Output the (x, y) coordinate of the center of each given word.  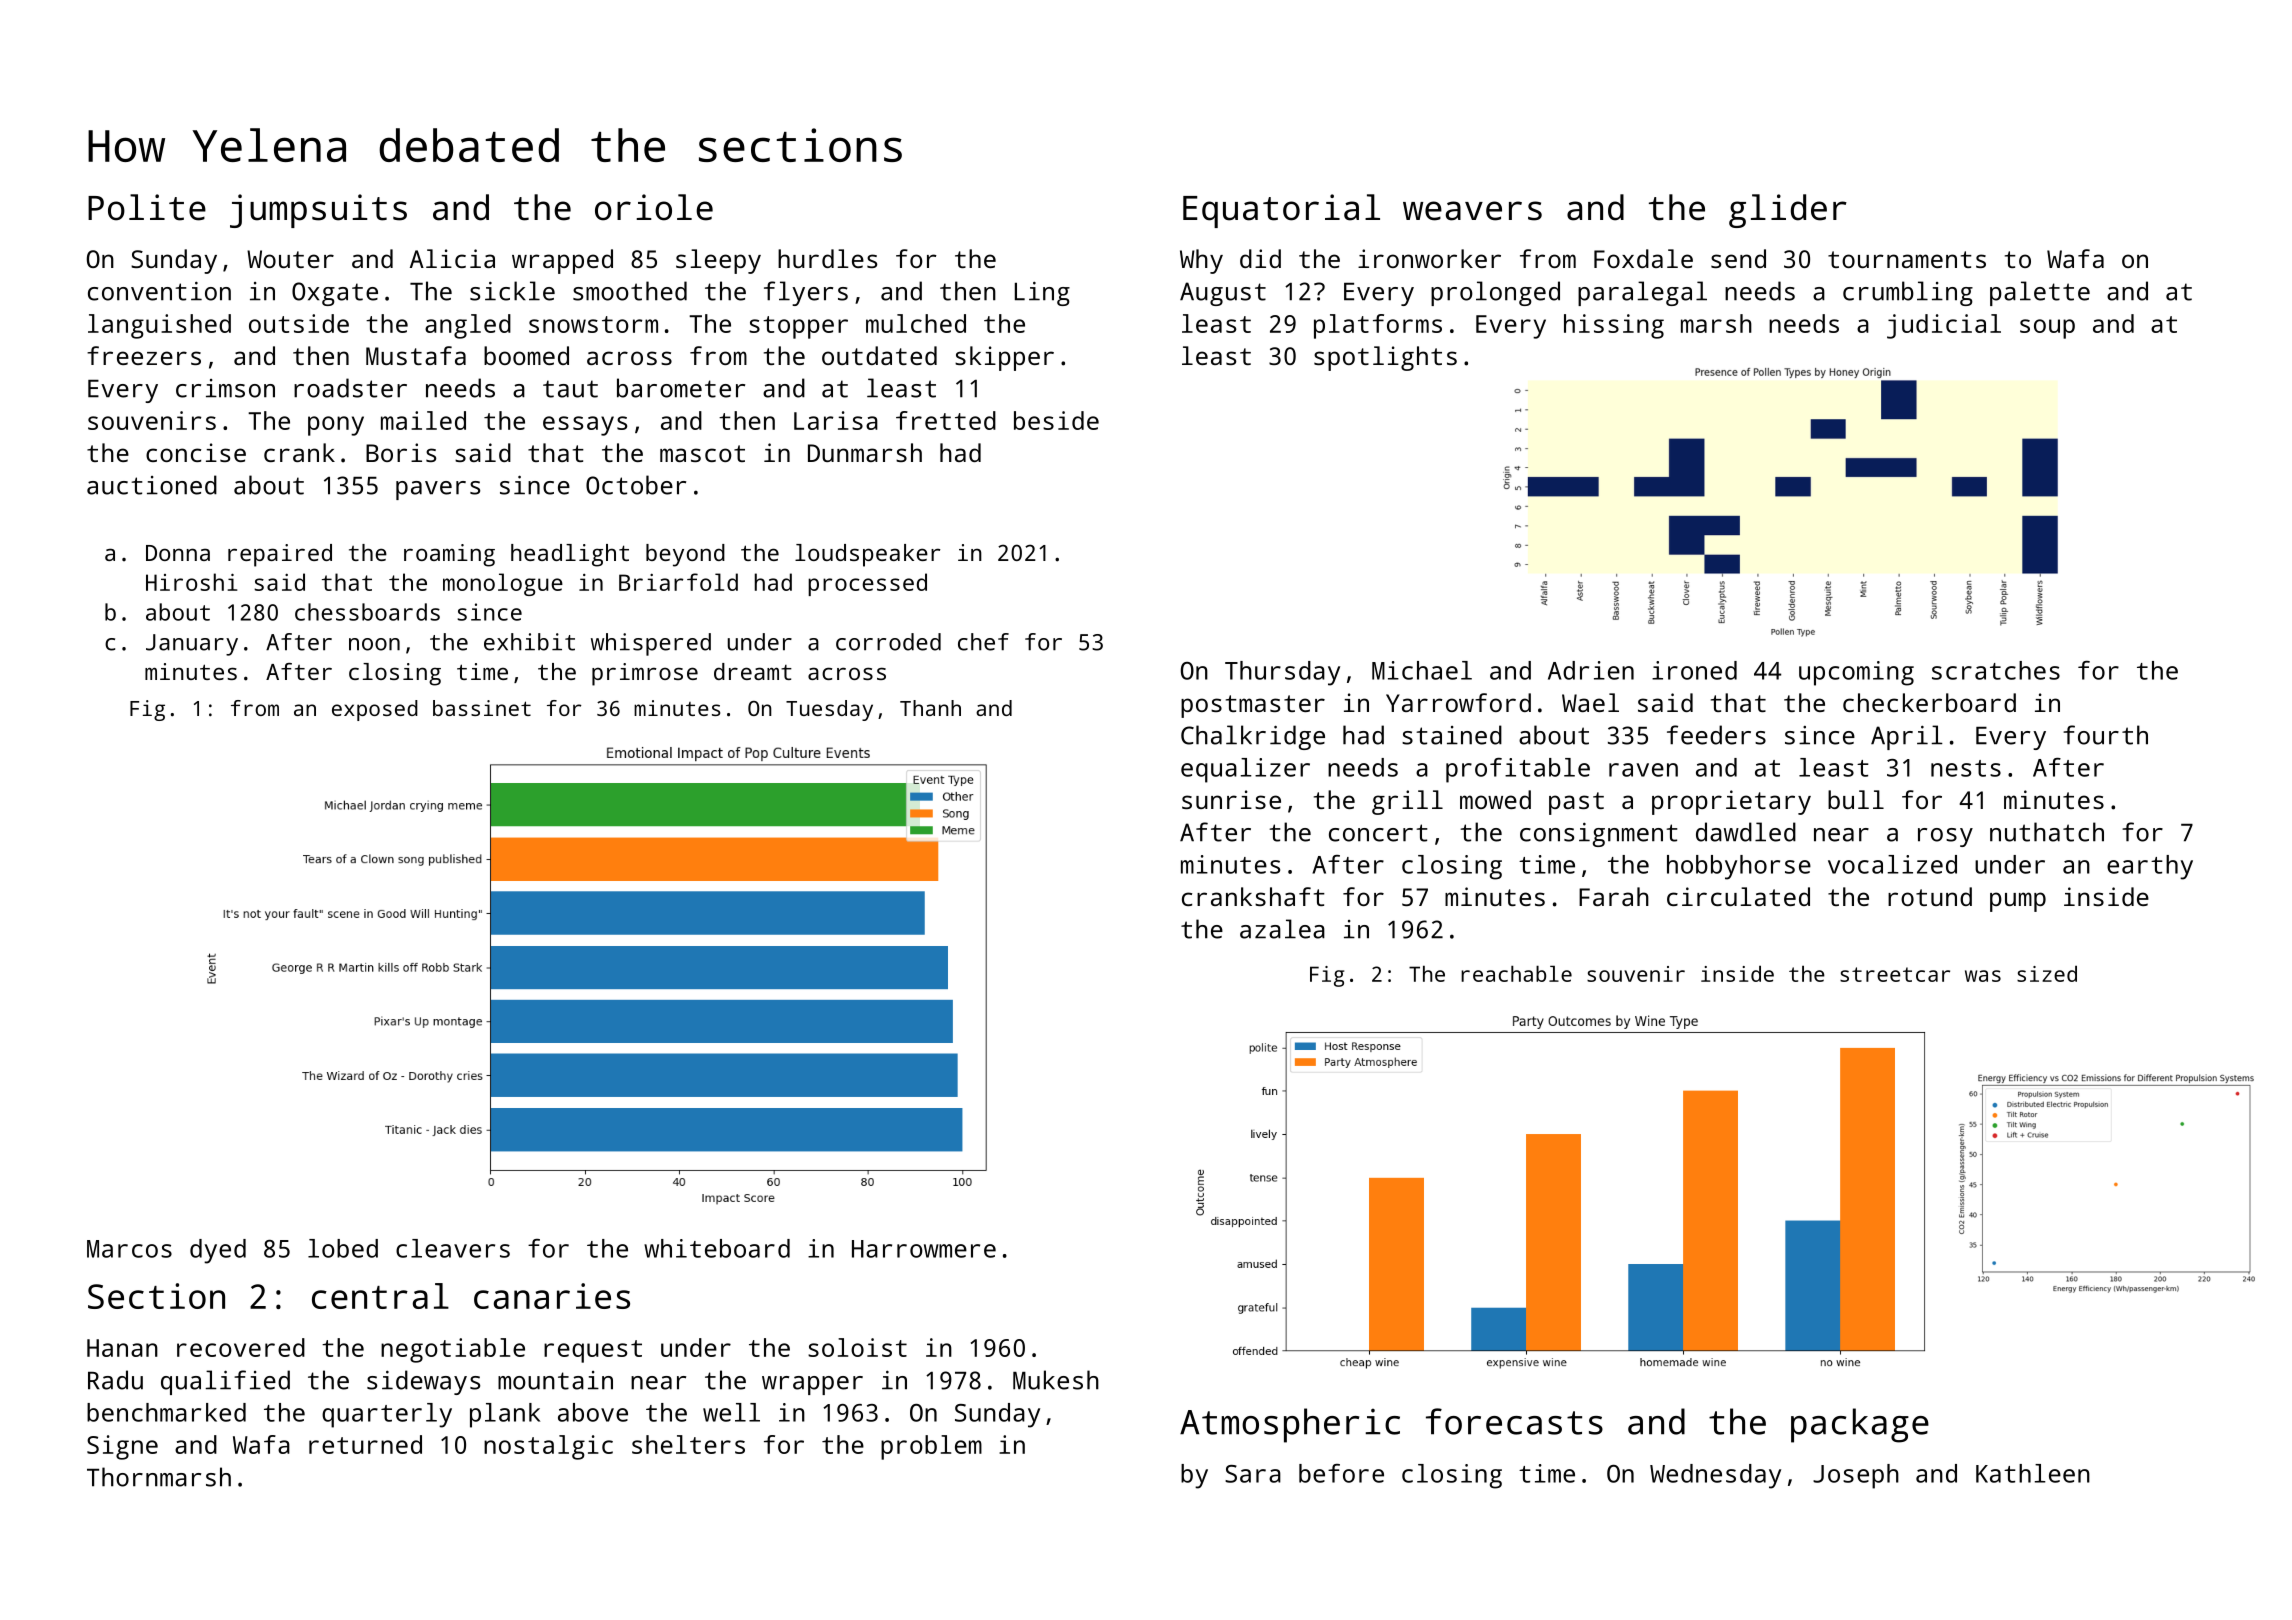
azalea (1282, 929)
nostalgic (548, 1447)
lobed (343, 1248)
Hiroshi (191, 582)
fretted (946, 420)
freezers (144, 355)
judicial (1944, 326)
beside (1056, 420)
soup (2047, 329)
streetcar (1895, 974)
